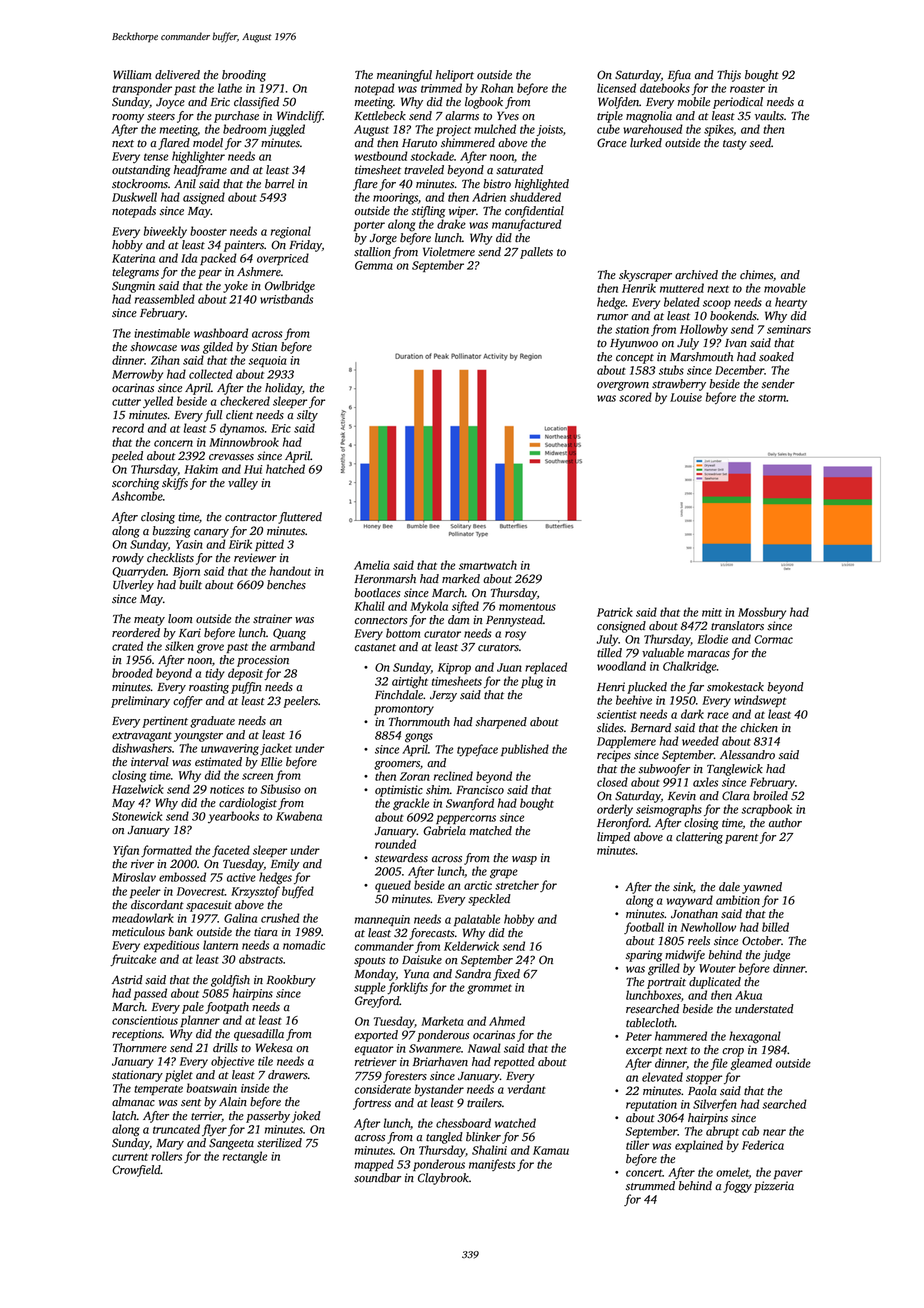 This page has height=1308, width=924. Describe the element at coordinates (432, 934) in the page. I see `forecasts` at that location.
